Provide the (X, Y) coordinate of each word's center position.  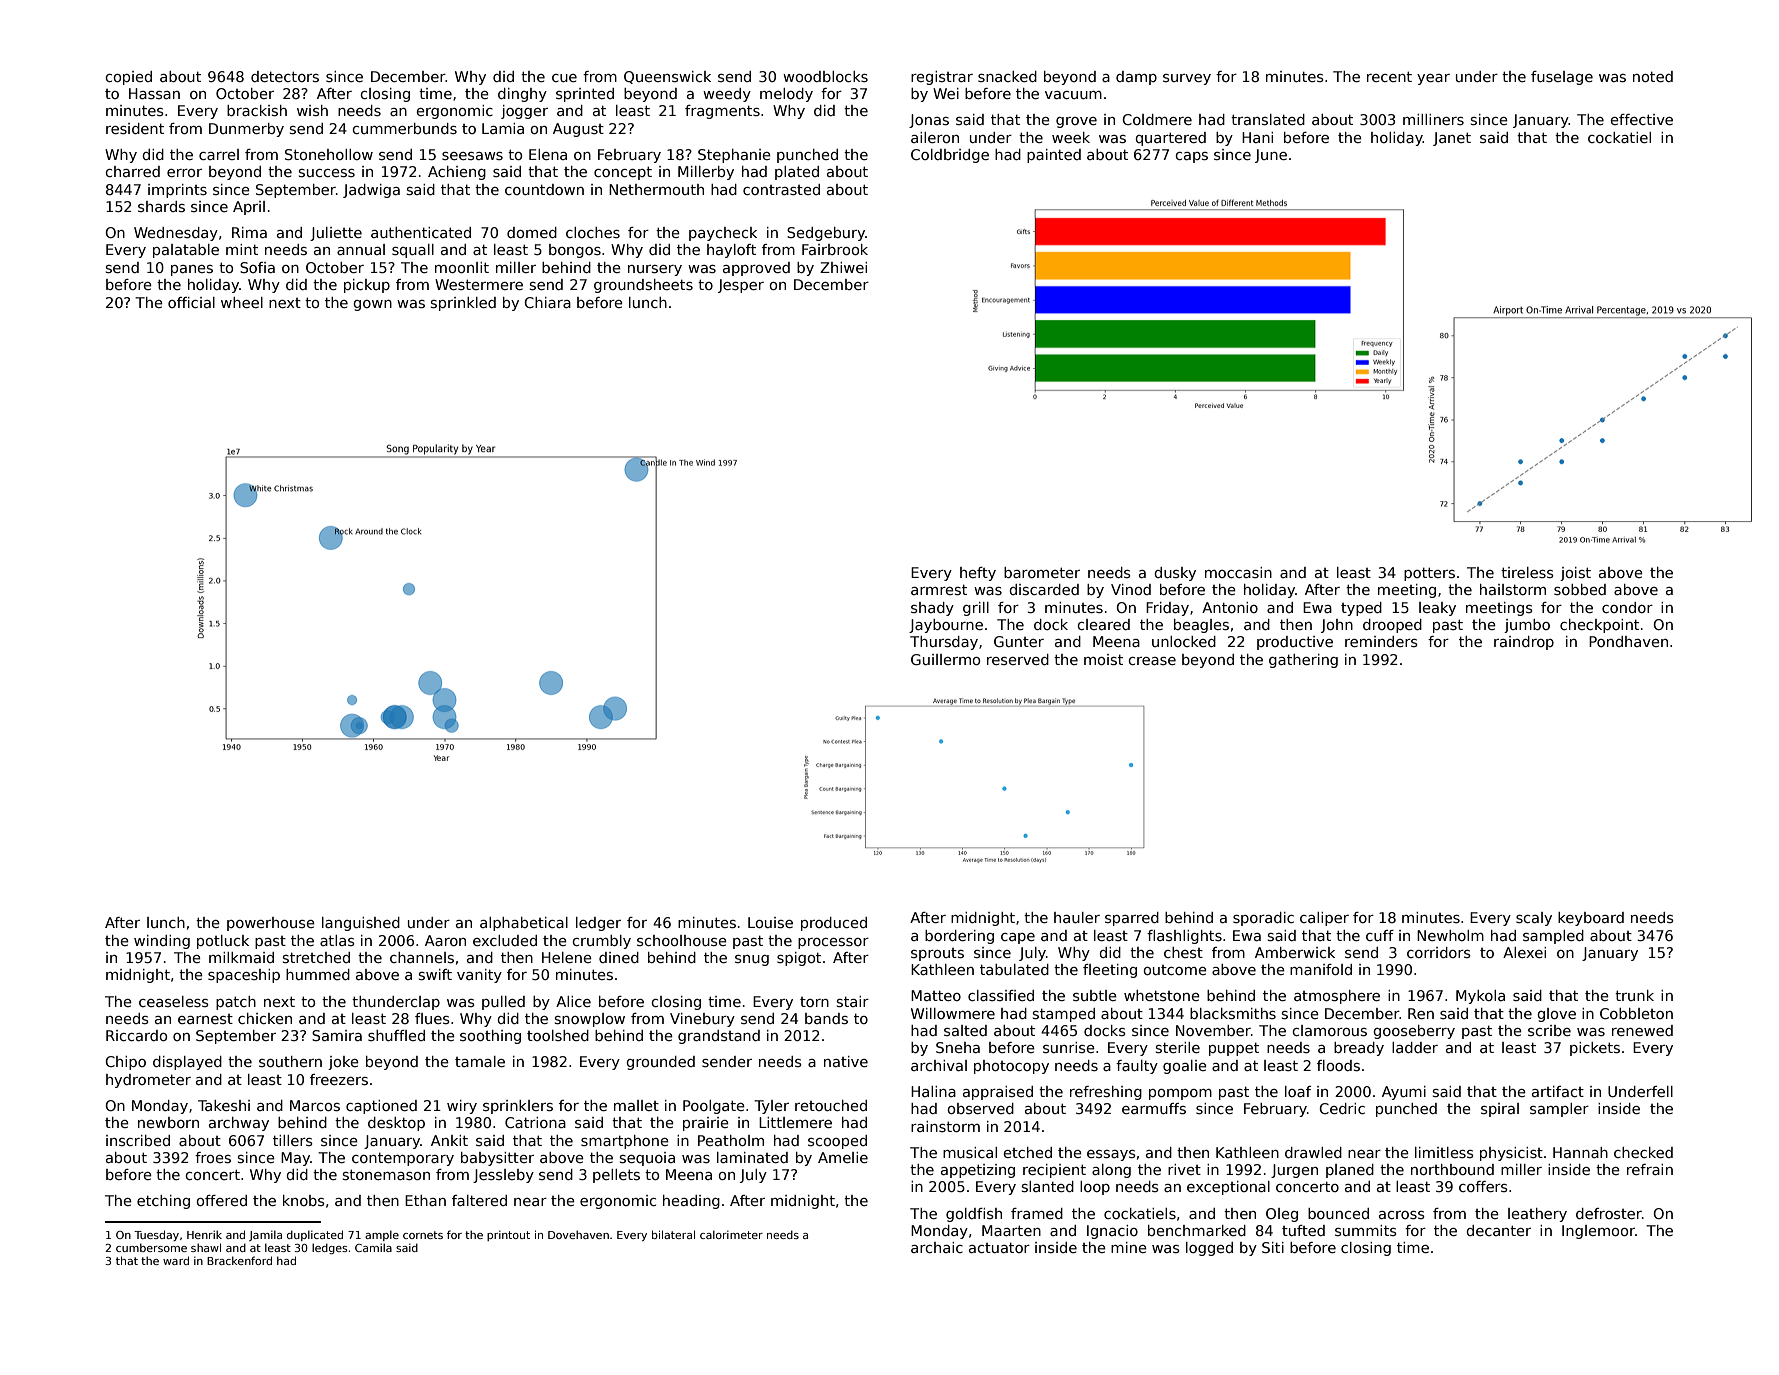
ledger (598, 924)
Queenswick (667, 77)
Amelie (843, 1157)
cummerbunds (404, 128)
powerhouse (271, 924)
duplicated (315, 1235)
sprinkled (463, 304)
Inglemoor (1598, 1232)
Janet (1452, 139)
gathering (1303, 661)
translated (1268, 119)
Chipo (125, 1063)
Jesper (741, 286)
